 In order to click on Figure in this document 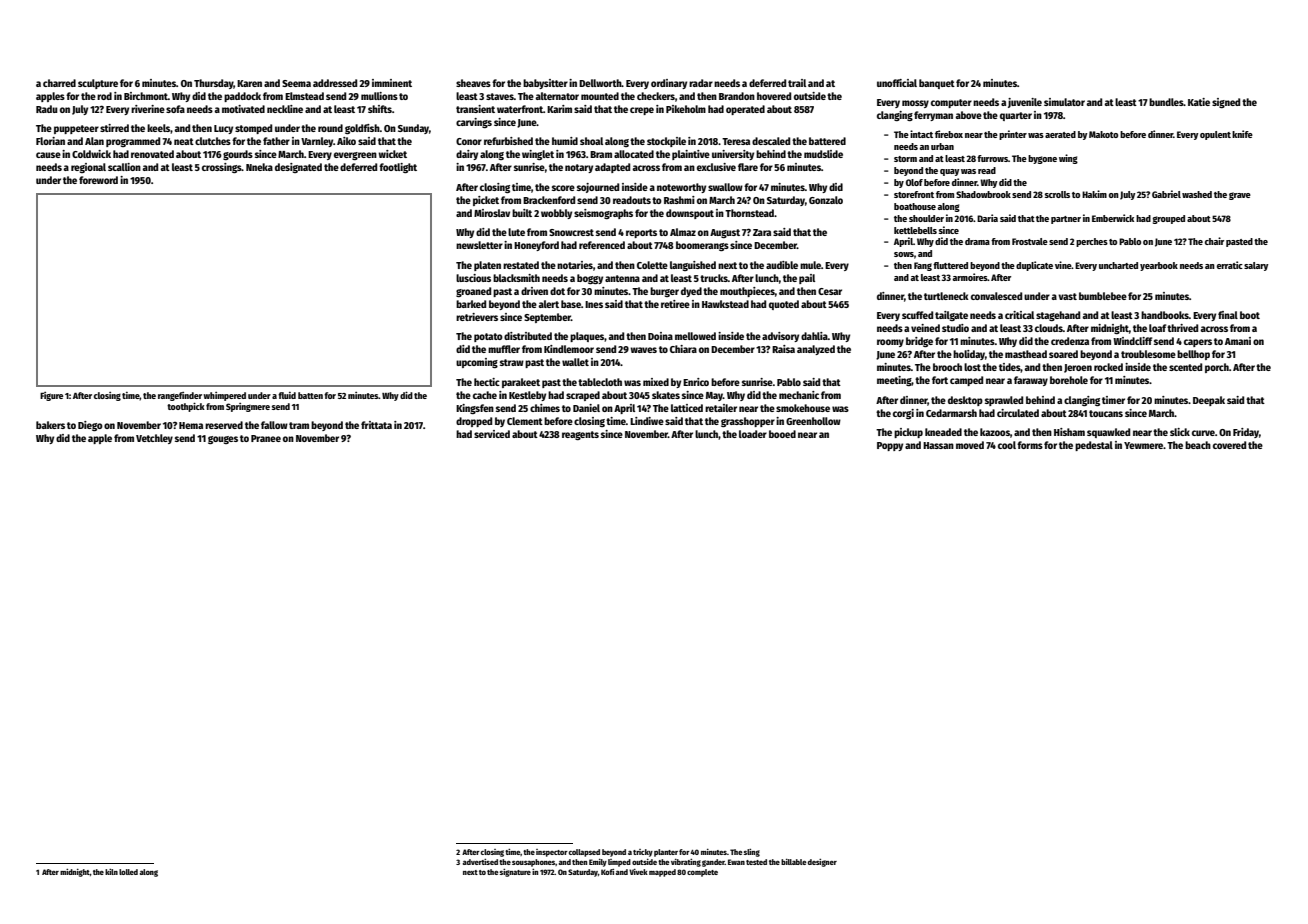, I will do `click(51, 396)`.
